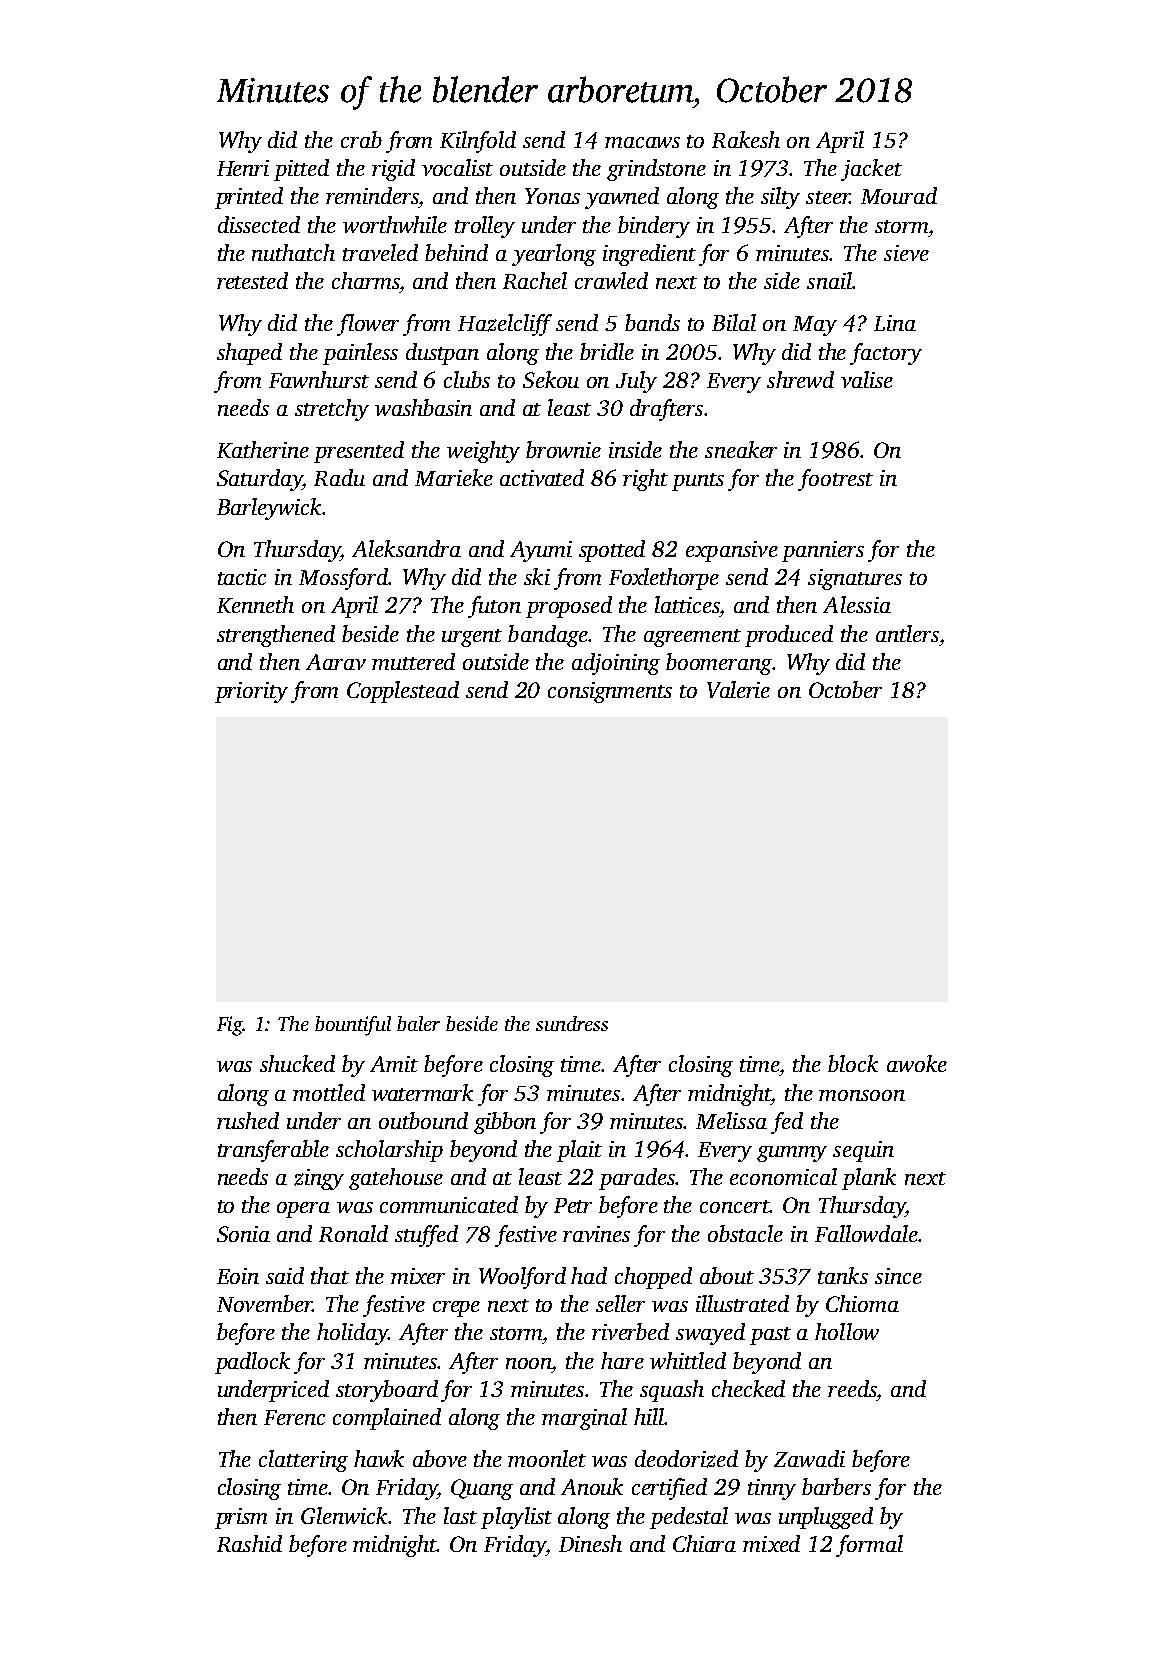  Describe the element at coordinates (365, 280) in the page. I see `charms` at that location.
